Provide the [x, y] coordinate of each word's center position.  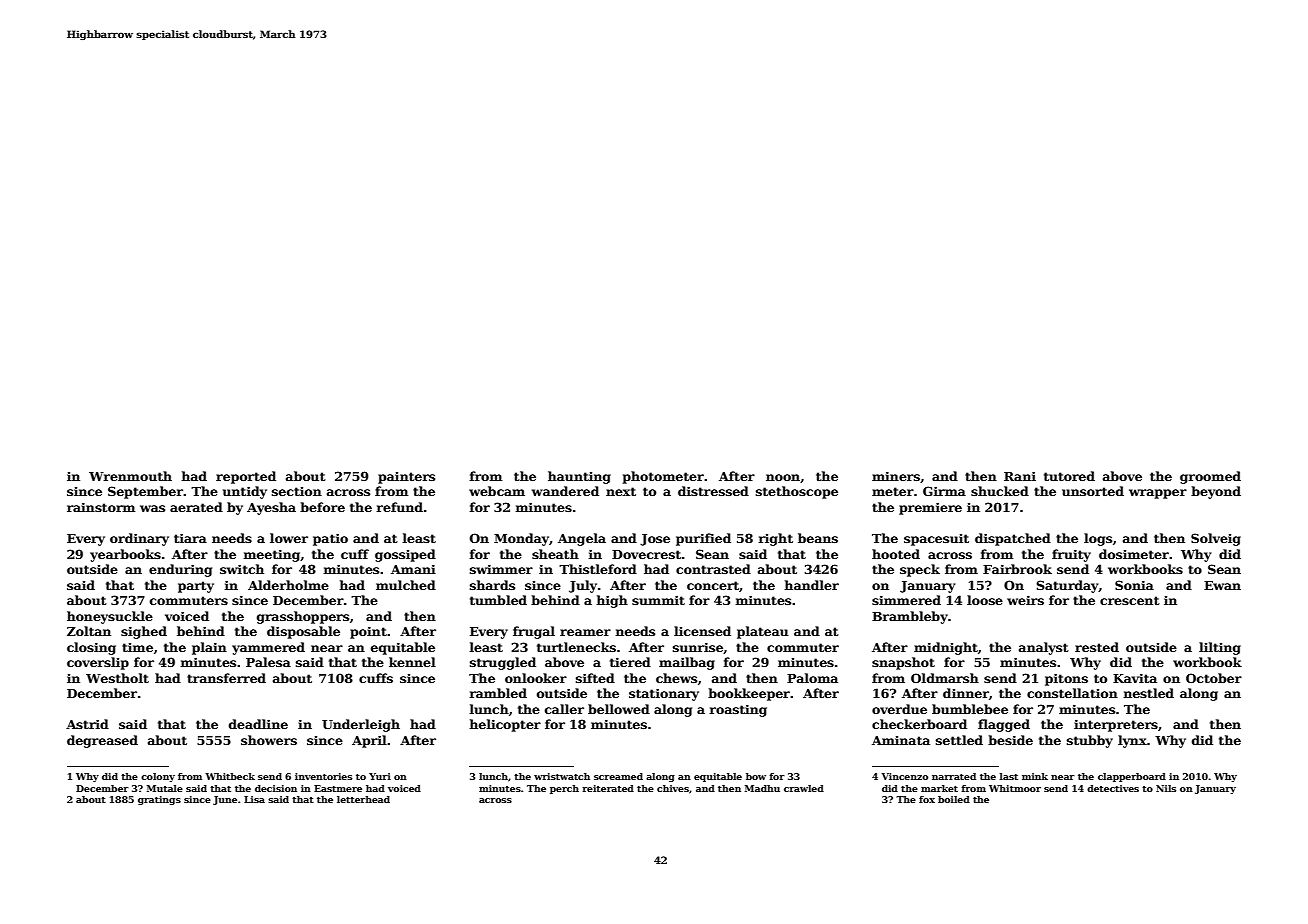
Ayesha [271, 508]
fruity [1071, 555]
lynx [1132, 741]
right [775, 539]
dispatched [1013, 539]
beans [818, 538]
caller [564, 709]
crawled [804, 788]
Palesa [268, 662]
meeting [272, 556]
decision [276, 788]
